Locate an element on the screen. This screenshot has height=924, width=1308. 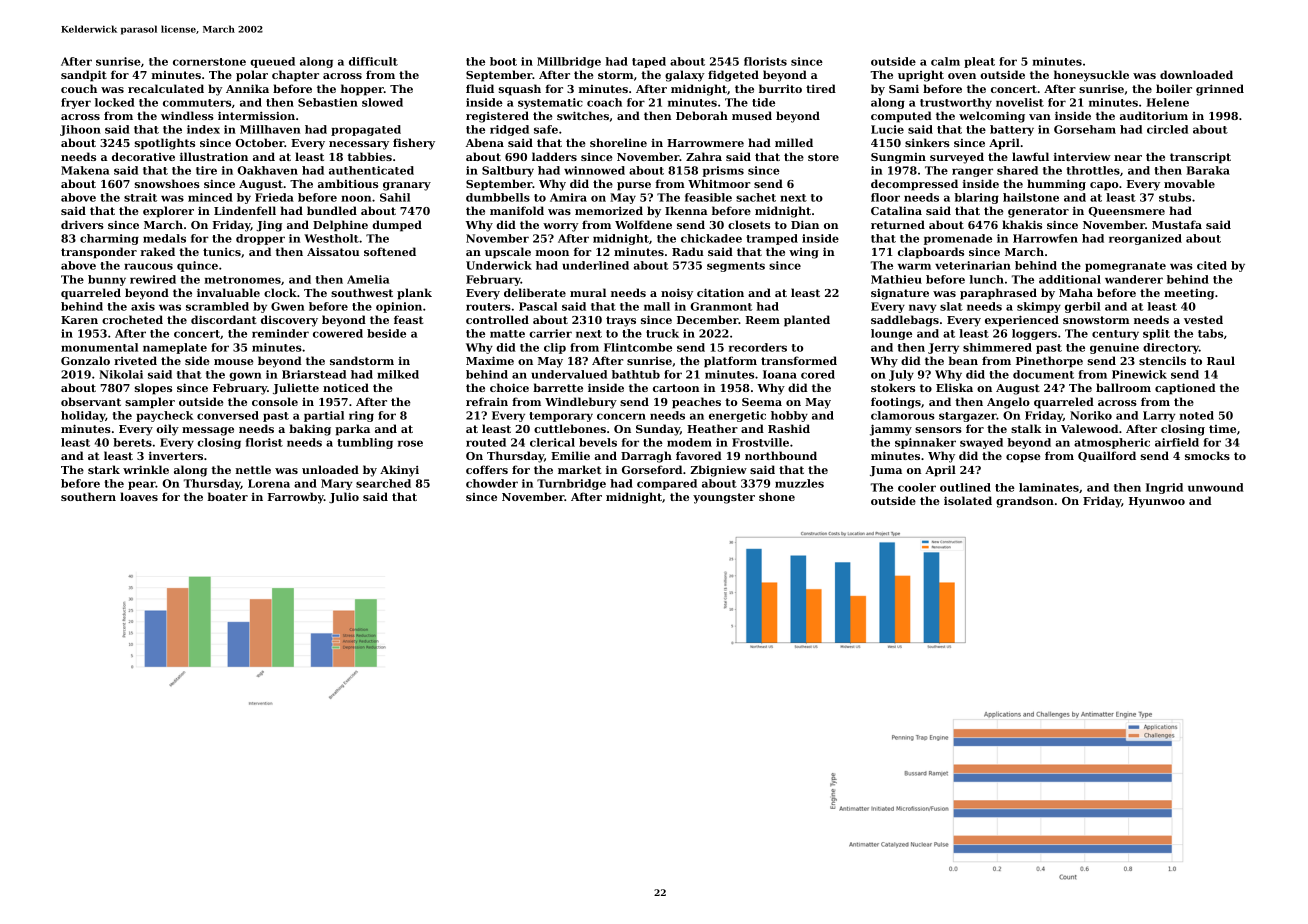
milked is located at coordinates (398, 374).
